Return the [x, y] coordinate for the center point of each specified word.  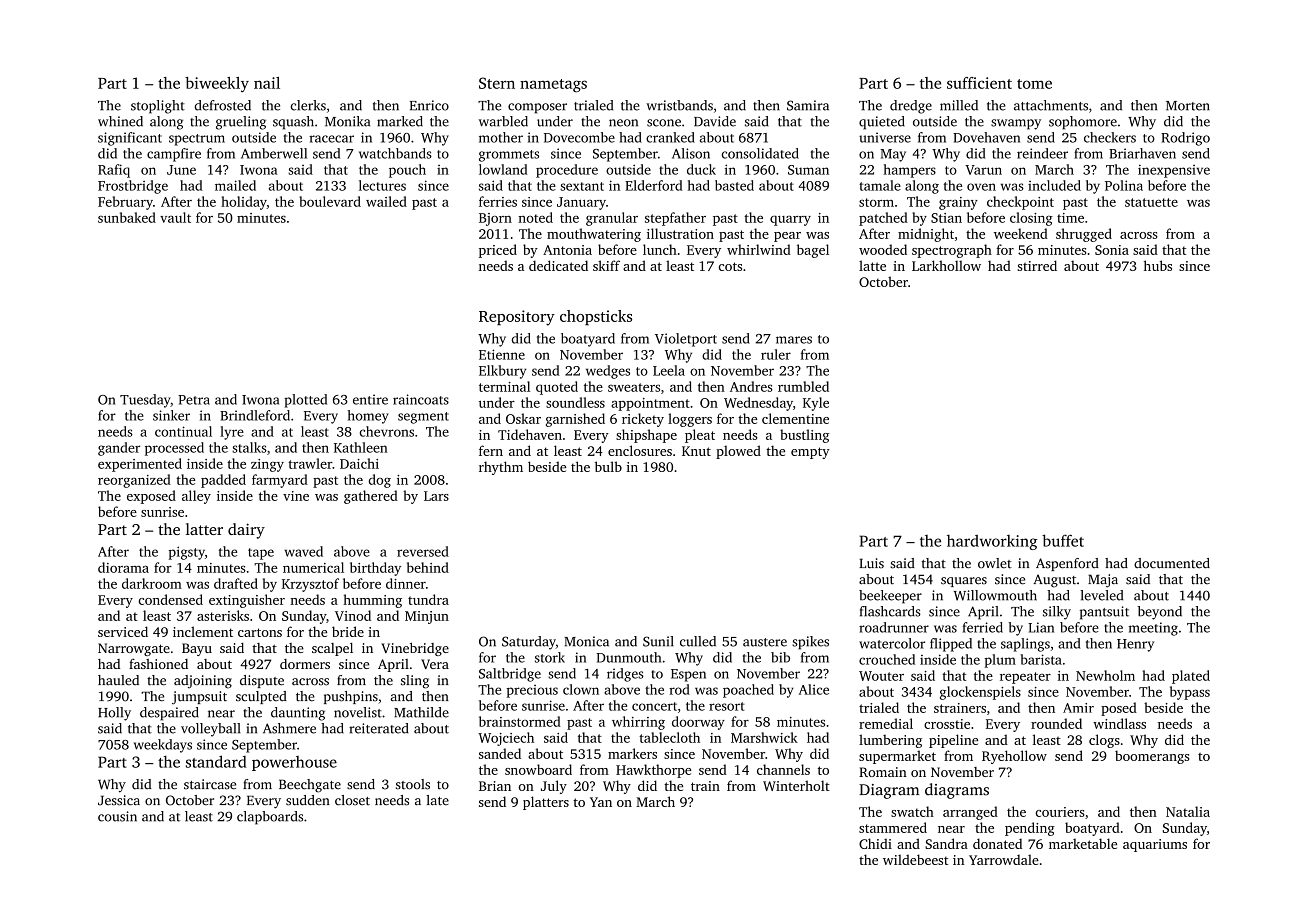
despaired [169, 714]
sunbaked [127, 217]
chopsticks [596, 318]
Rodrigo [1185, 139]
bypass [1190, 693]
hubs [1158, 265]
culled [698, 641]
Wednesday [758, 404]
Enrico [429, 105]
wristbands [679, 105]
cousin [117, 816]
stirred [1037, 265]
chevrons [387, 431]
